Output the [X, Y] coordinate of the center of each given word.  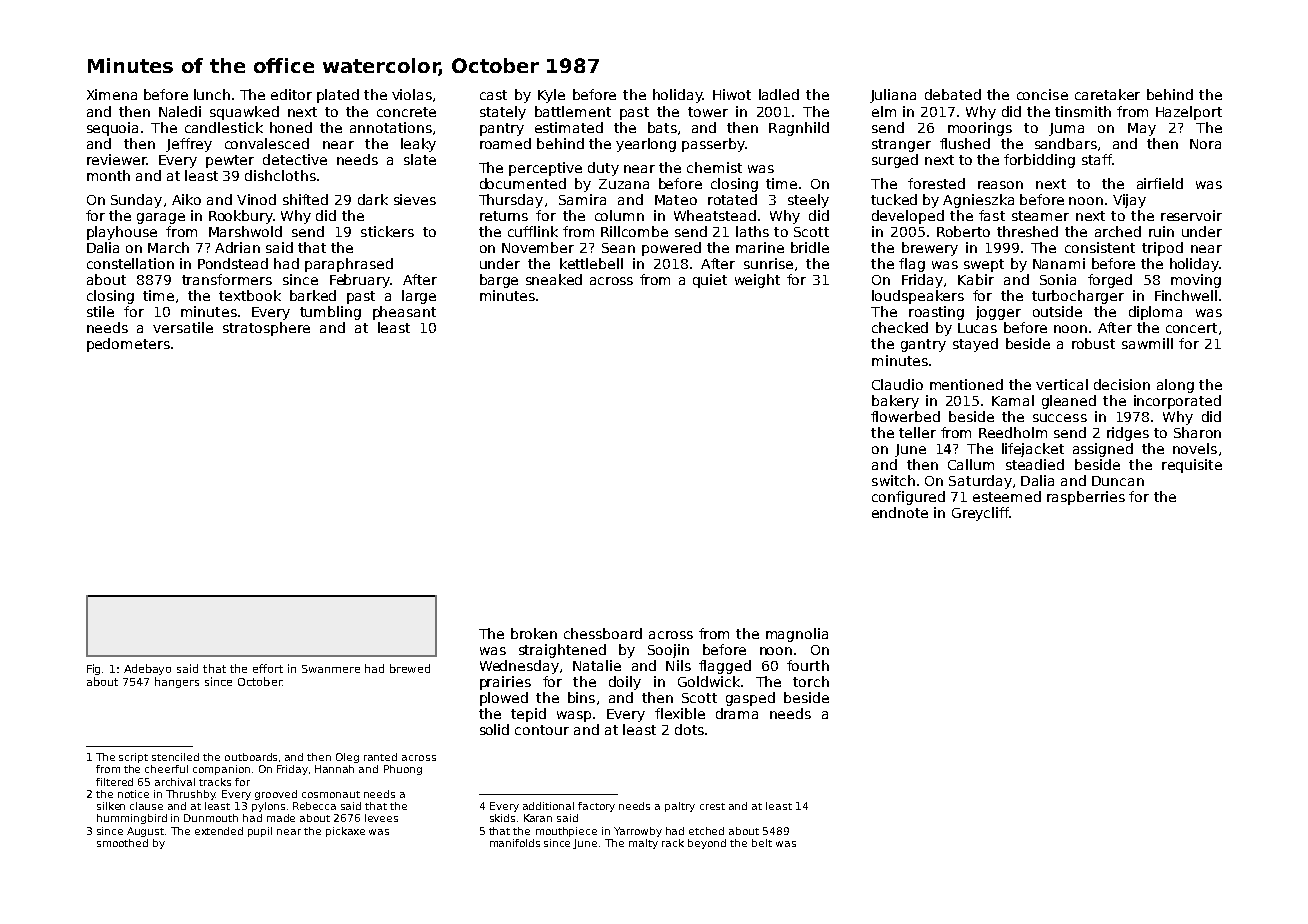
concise [1042, 94]
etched [706, 831]
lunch [212, 94]
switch [893, 480]
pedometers [128, 345]
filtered [114, 782]
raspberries [1086, 498]
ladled [779, 94]
